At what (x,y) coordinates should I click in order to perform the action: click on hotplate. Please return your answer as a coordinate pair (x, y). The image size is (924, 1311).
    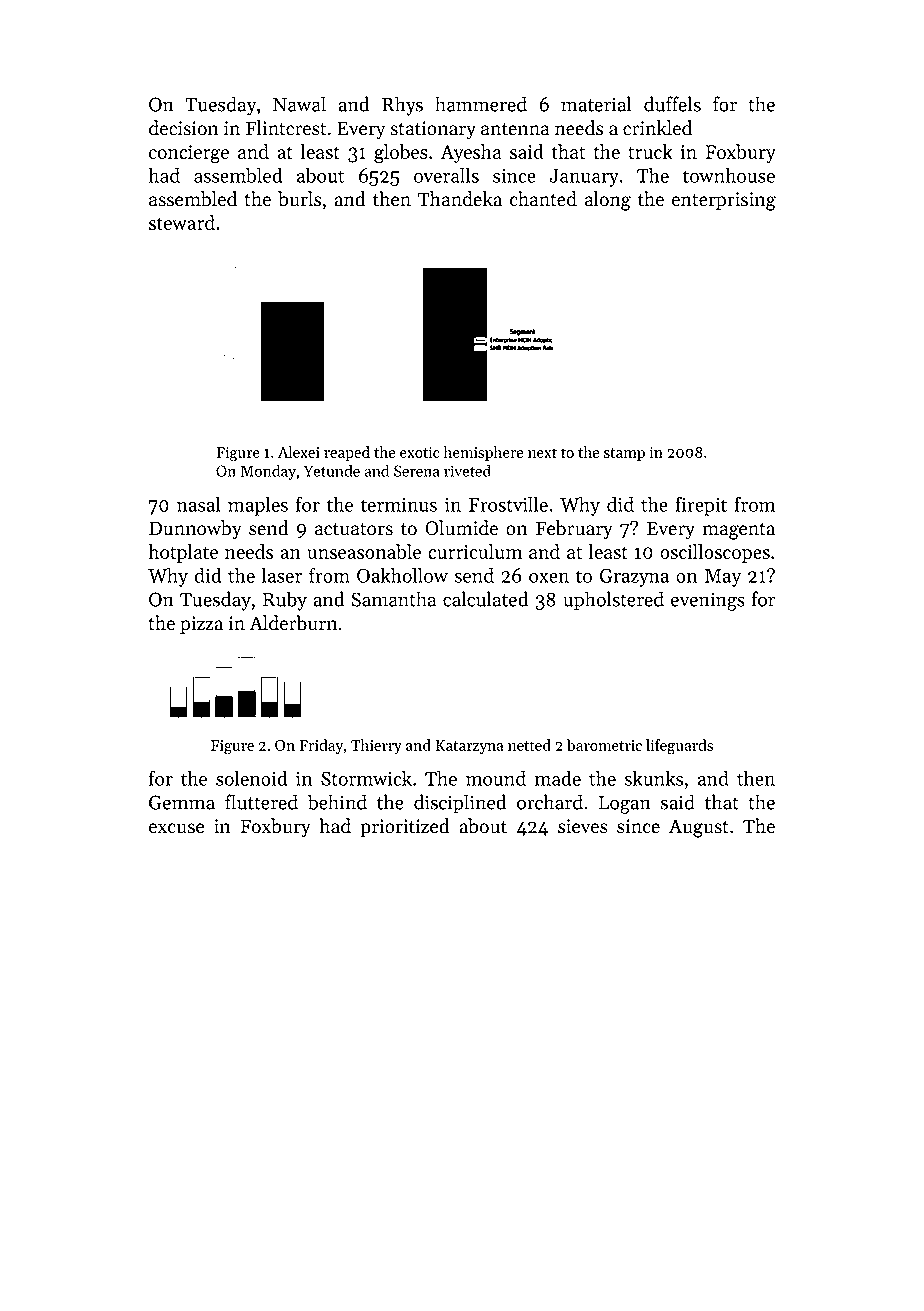
    Looking at the image, I should click on (183, 553).
